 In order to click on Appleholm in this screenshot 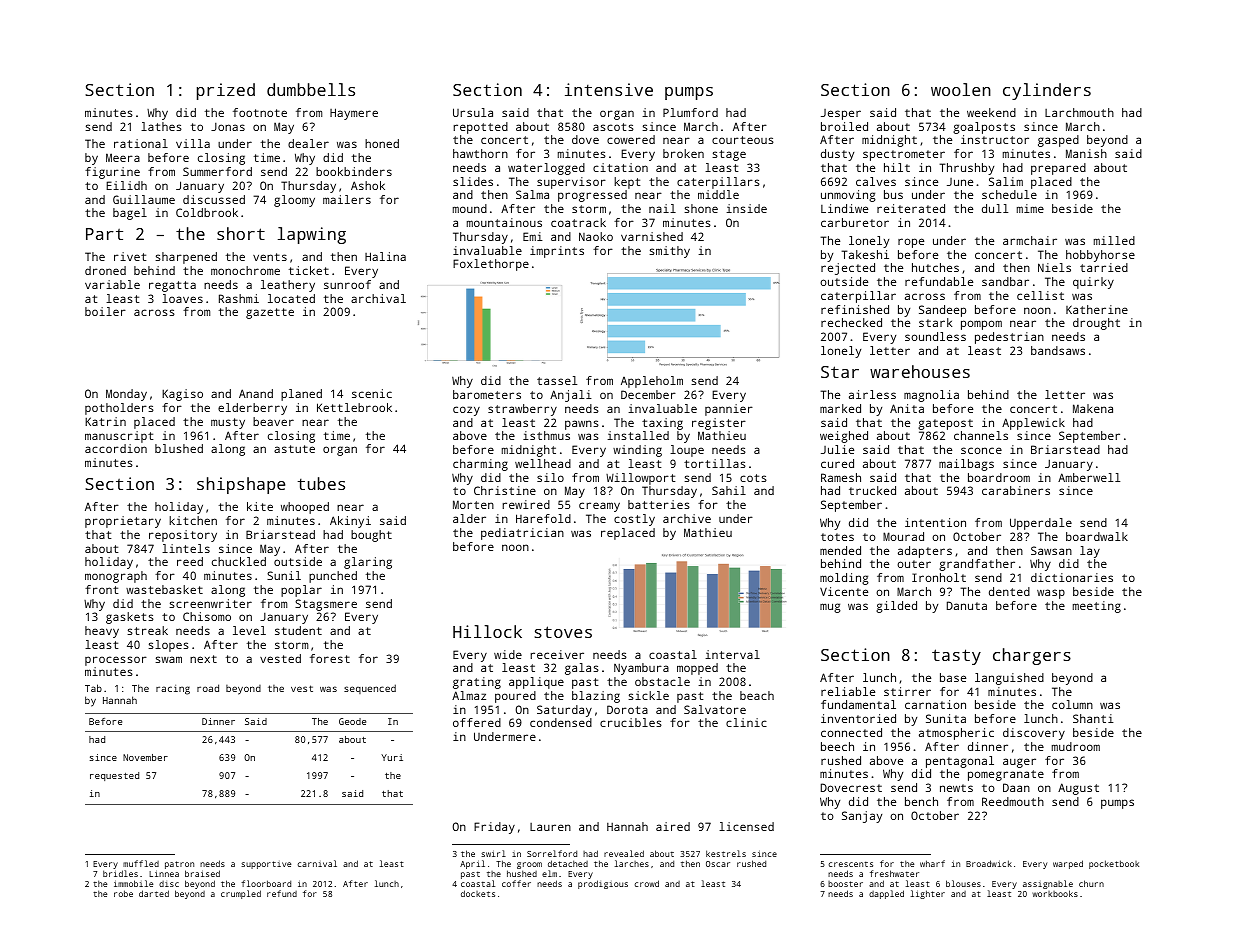, I will do `click(652, 382)`.
